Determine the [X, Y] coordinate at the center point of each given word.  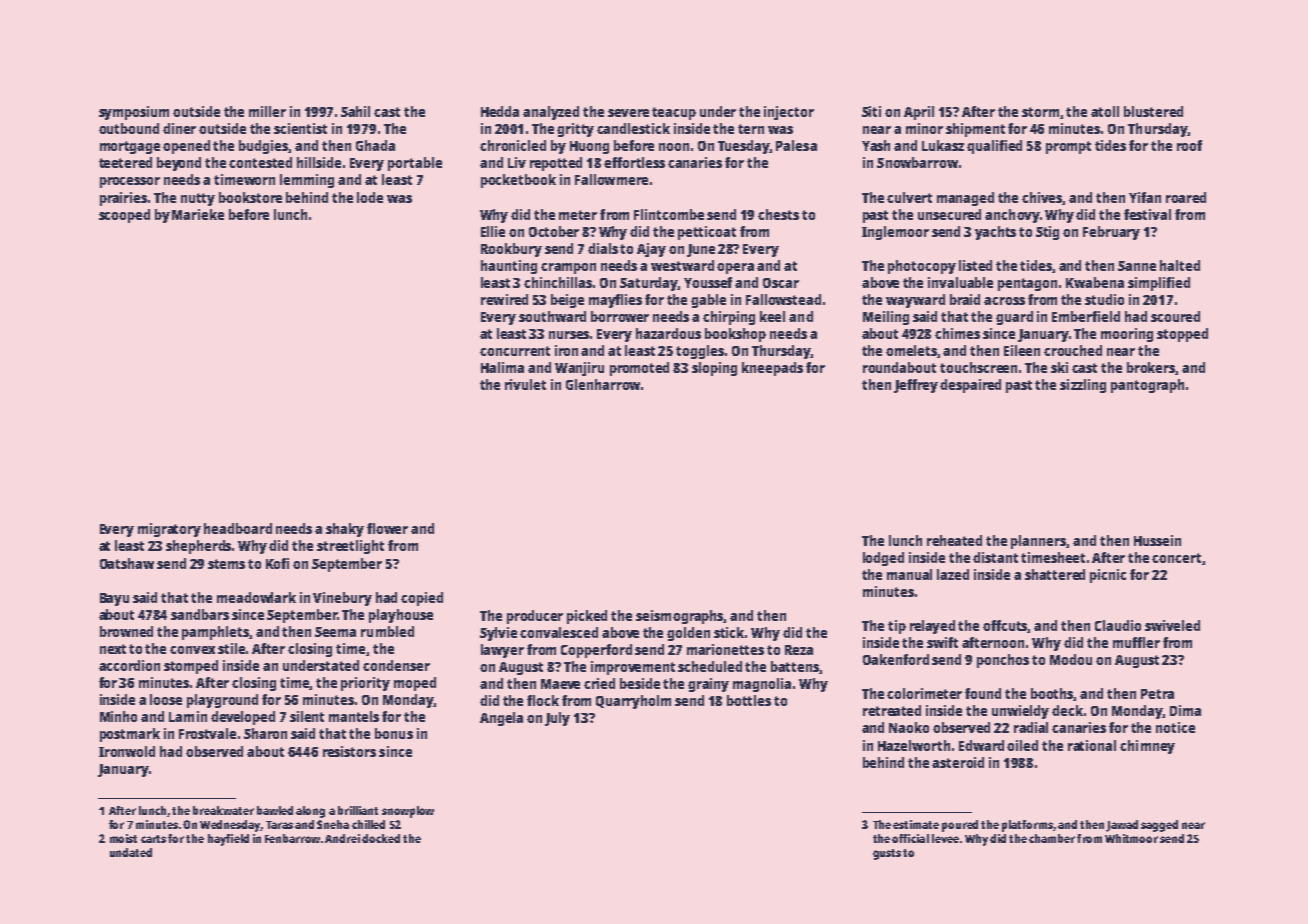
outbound [129, 128]
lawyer [502, 651]
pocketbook [518, 181]
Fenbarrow [292, 838]
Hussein [1157, 540]
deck [1067, 710]
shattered [1055, 574]
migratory [169, 530]
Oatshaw [127, 563]
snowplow [408, 812]
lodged [883, 559]
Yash [876, 145]
